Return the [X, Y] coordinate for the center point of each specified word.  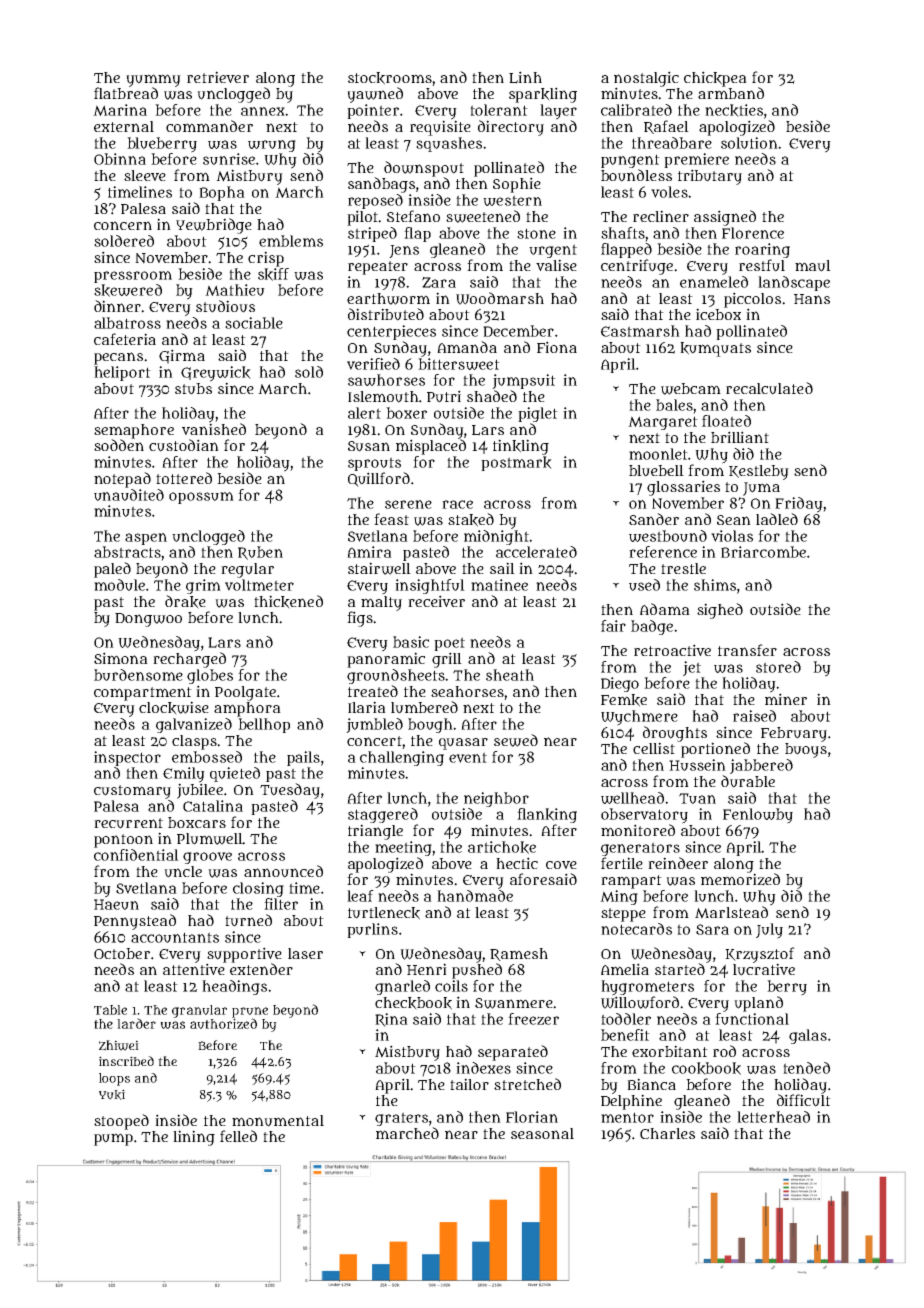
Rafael [666, 127]
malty [381, 603]
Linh [525, 77]
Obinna [120, 159]
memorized [740, 879]
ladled [777, 519]
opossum [201, 498]
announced [283, 871]
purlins [372, 930]
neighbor [496, 799]
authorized [223, 1023]
